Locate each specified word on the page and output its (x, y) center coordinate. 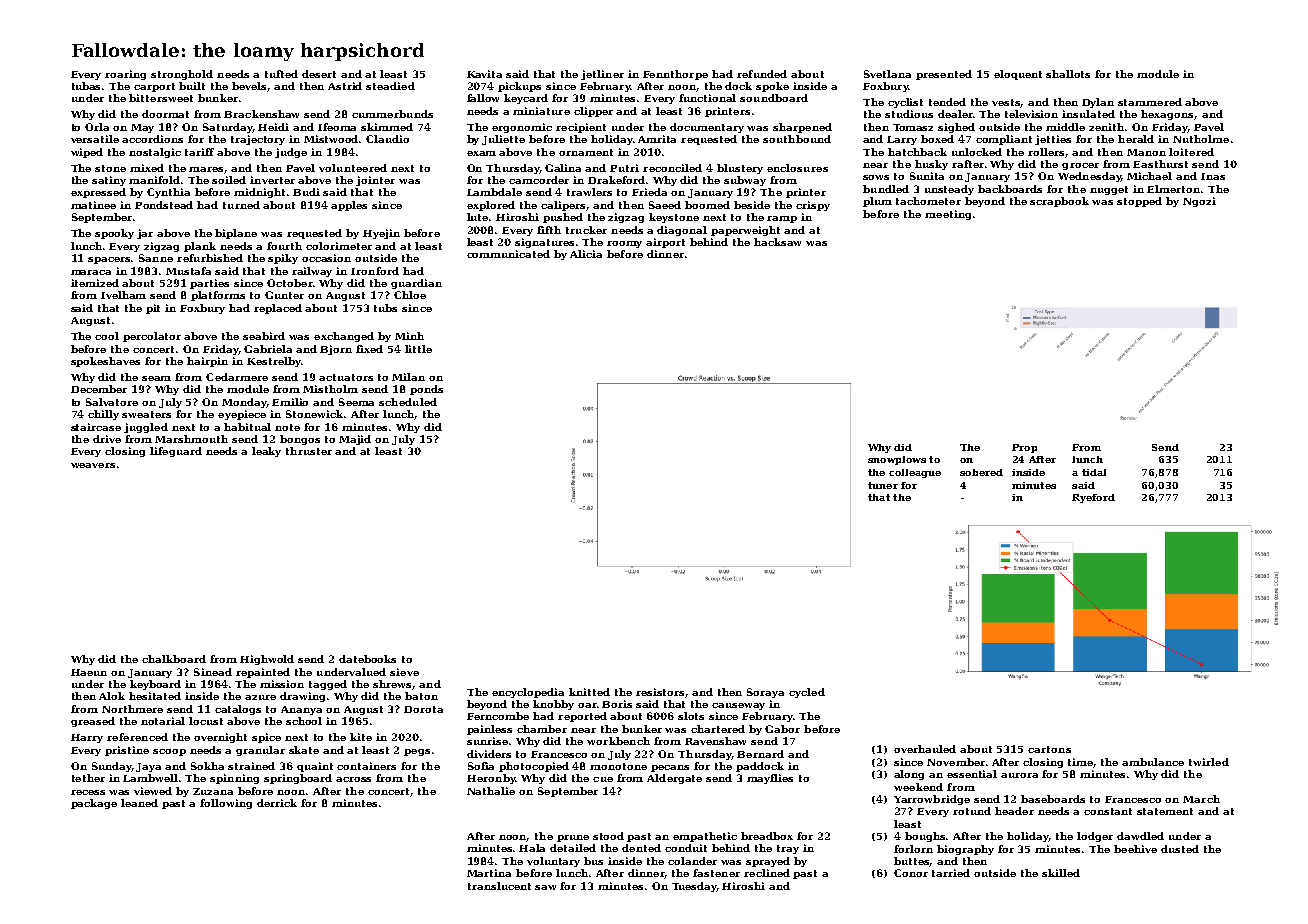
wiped (87, 153)
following (226, 804)
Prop (1024, 448)
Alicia (586, 254)
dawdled (1140, 836)
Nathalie (491, 791)
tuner (883, 485)
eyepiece (242, 415)
